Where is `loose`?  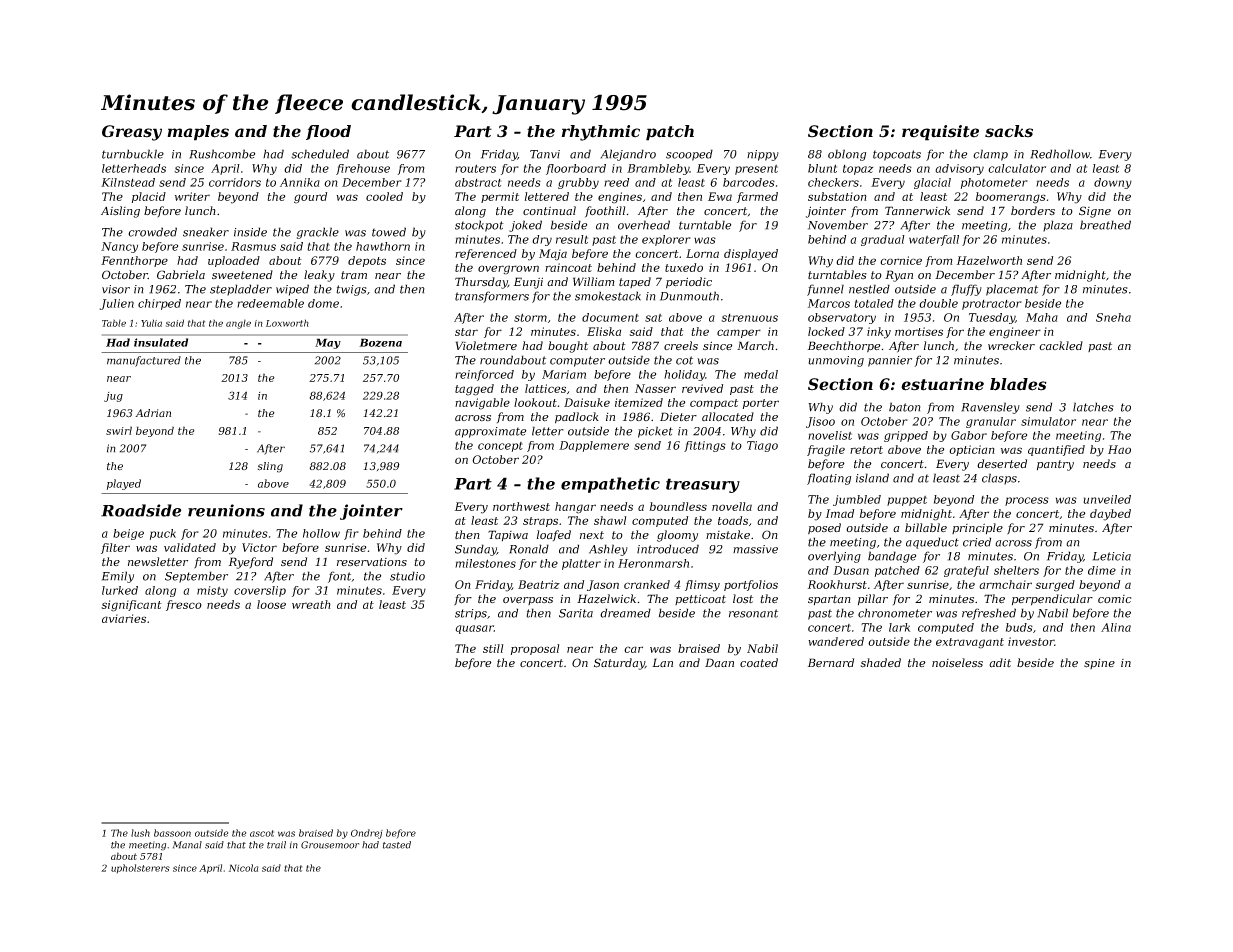
loose is located at coordinates (271, 604).
